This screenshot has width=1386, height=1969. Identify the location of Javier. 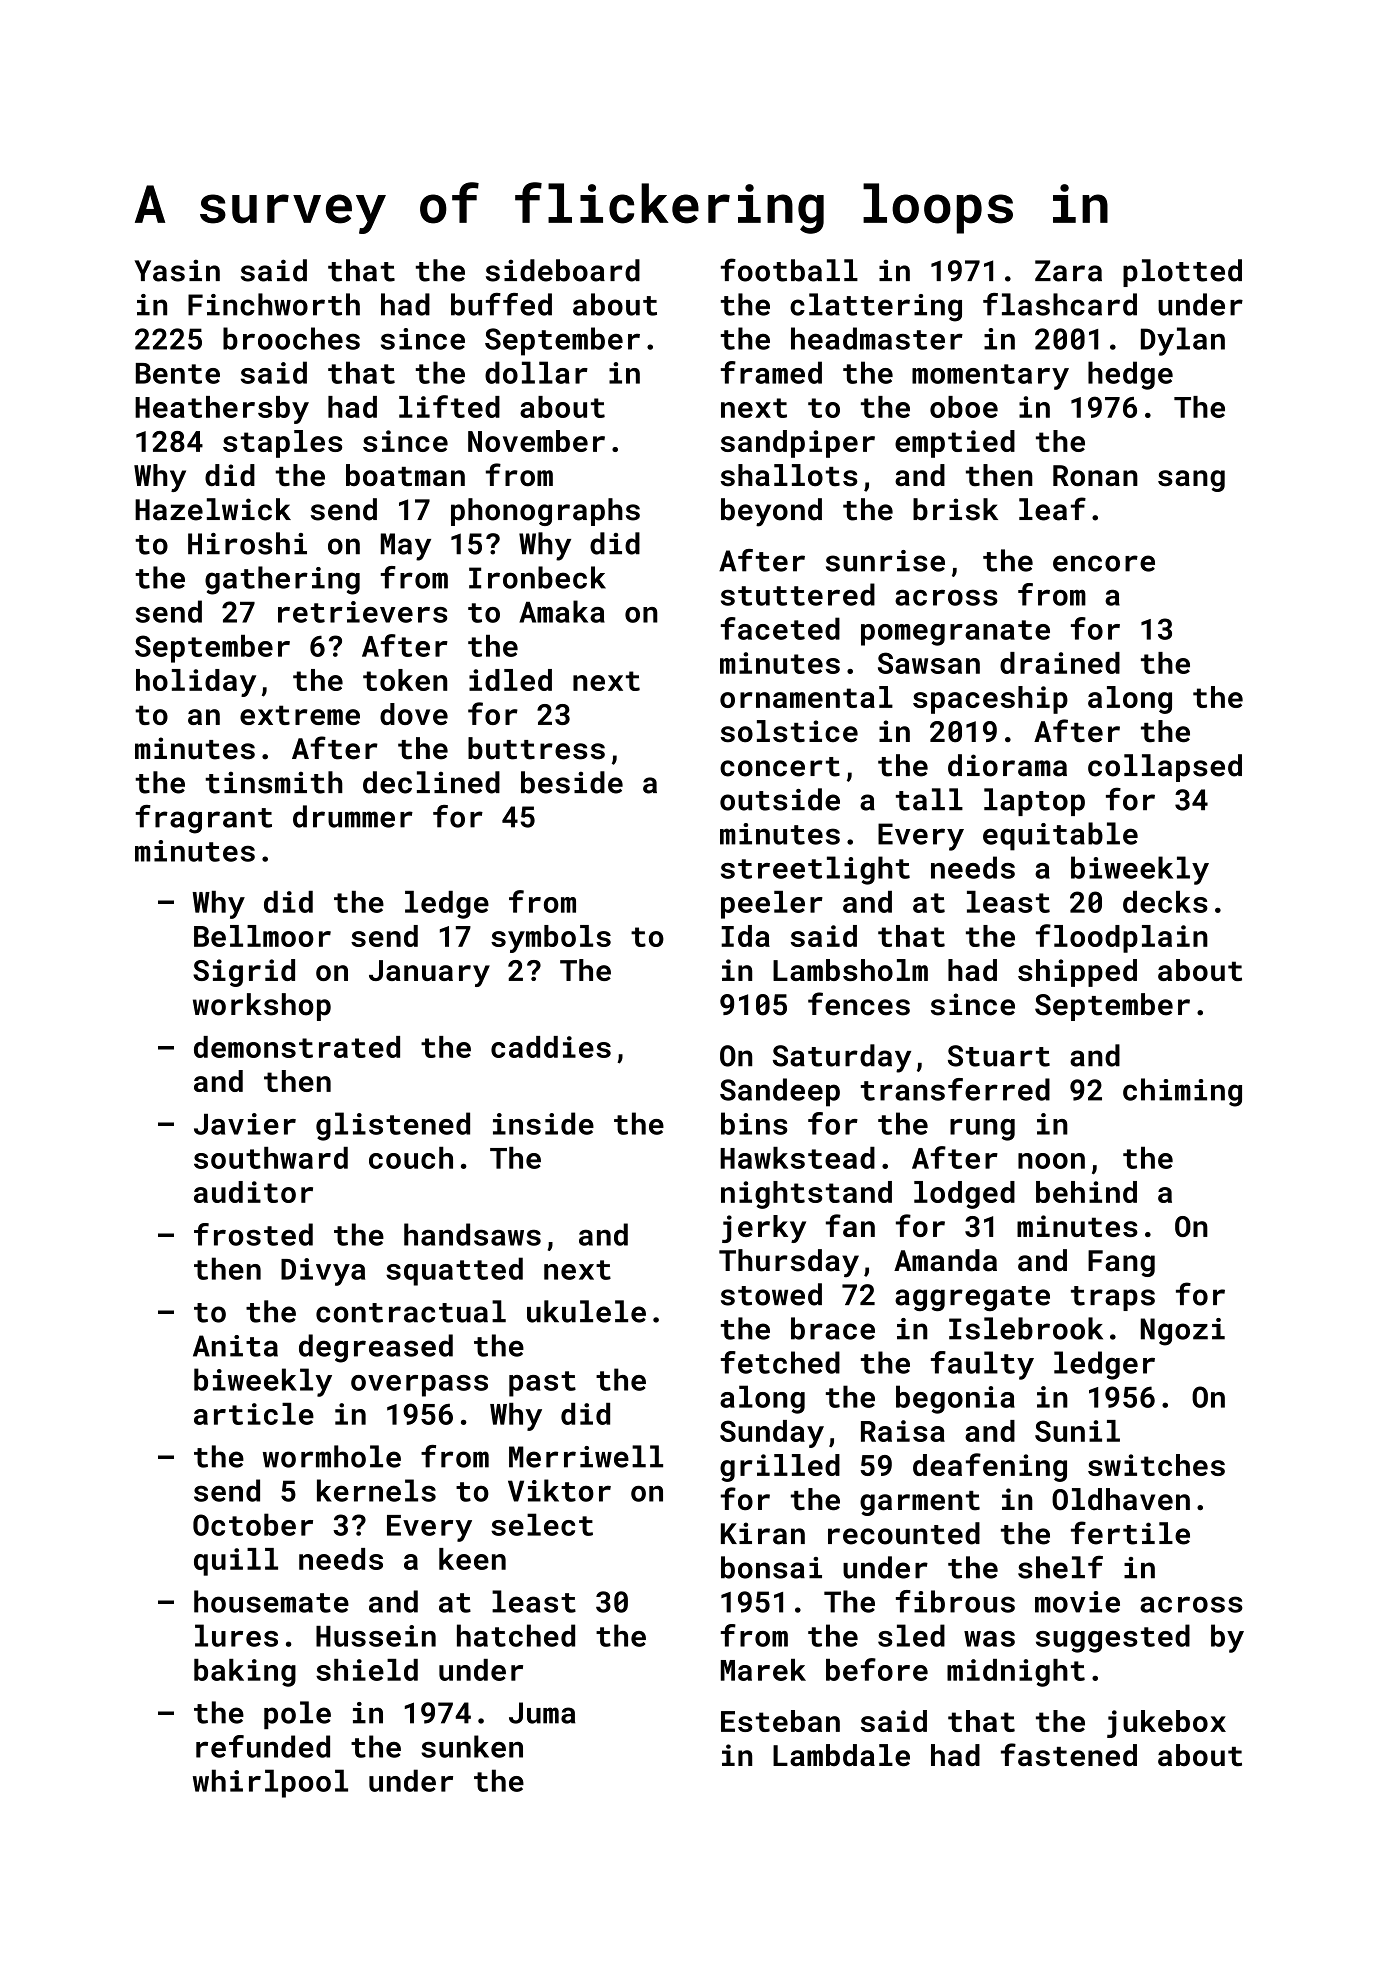
(245, 1124).
